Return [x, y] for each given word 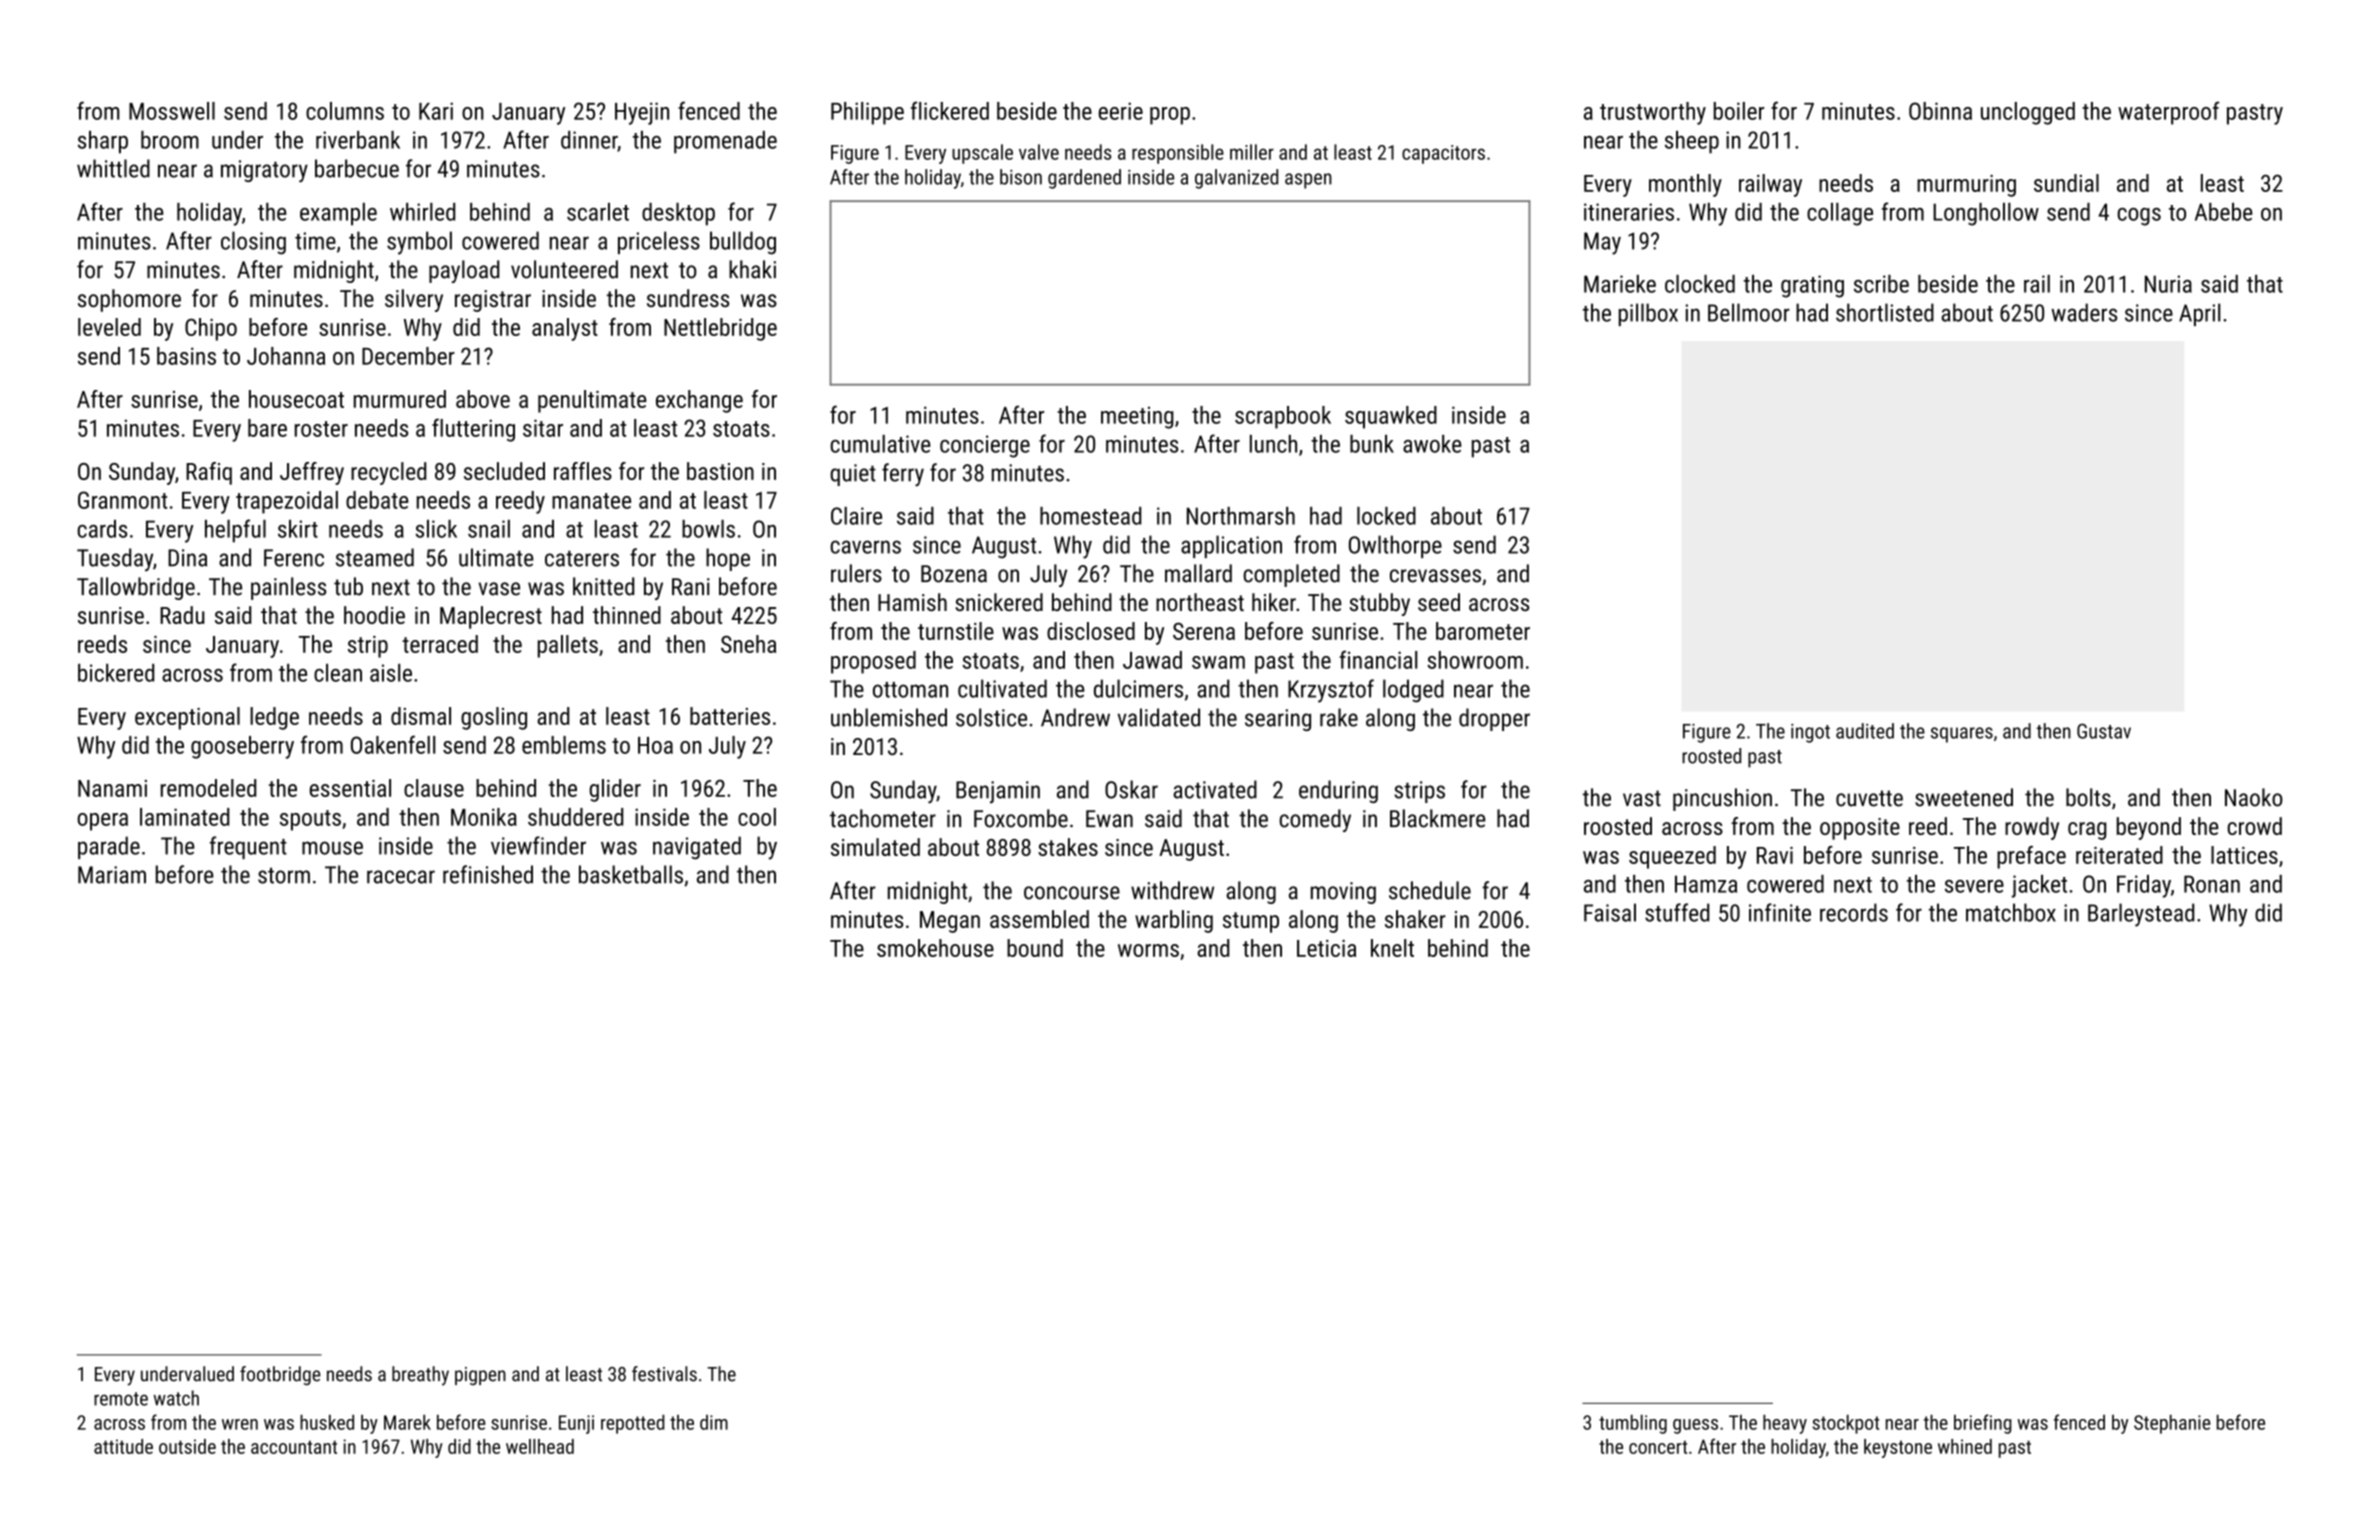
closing [253, 243]
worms [1148, 950]
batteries [730, 716]
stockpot [1846, 1424]
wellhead [540, 1446]
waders [2084, 312]
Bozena [954, 574]
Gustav [2104, 731]
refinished [488, 874]
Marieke [1620, 284]
